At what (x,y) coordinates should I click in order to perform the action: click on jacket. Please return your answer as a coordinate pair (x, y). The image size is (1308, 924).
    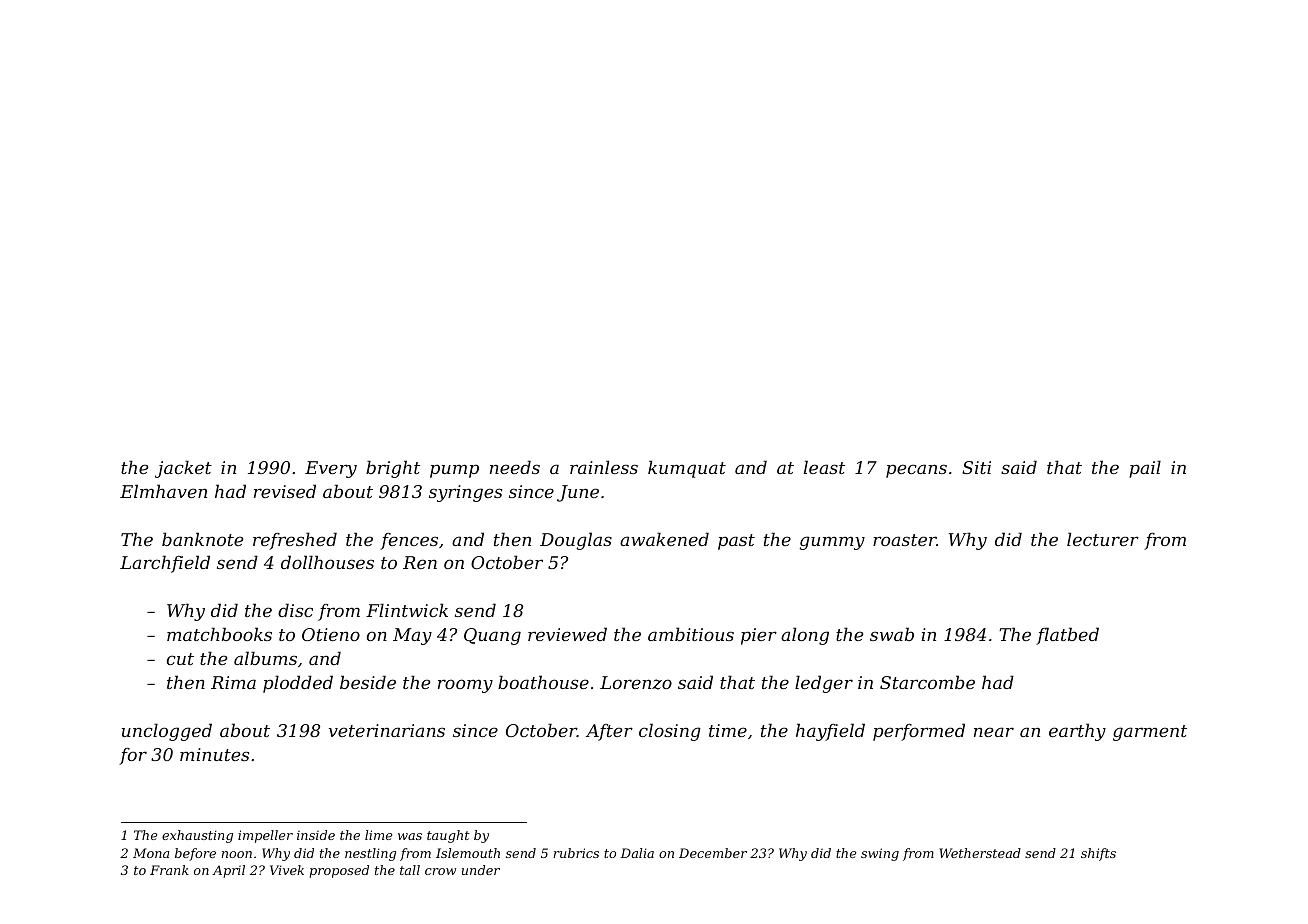
    Looking at the image, I should click on (183, 469).
